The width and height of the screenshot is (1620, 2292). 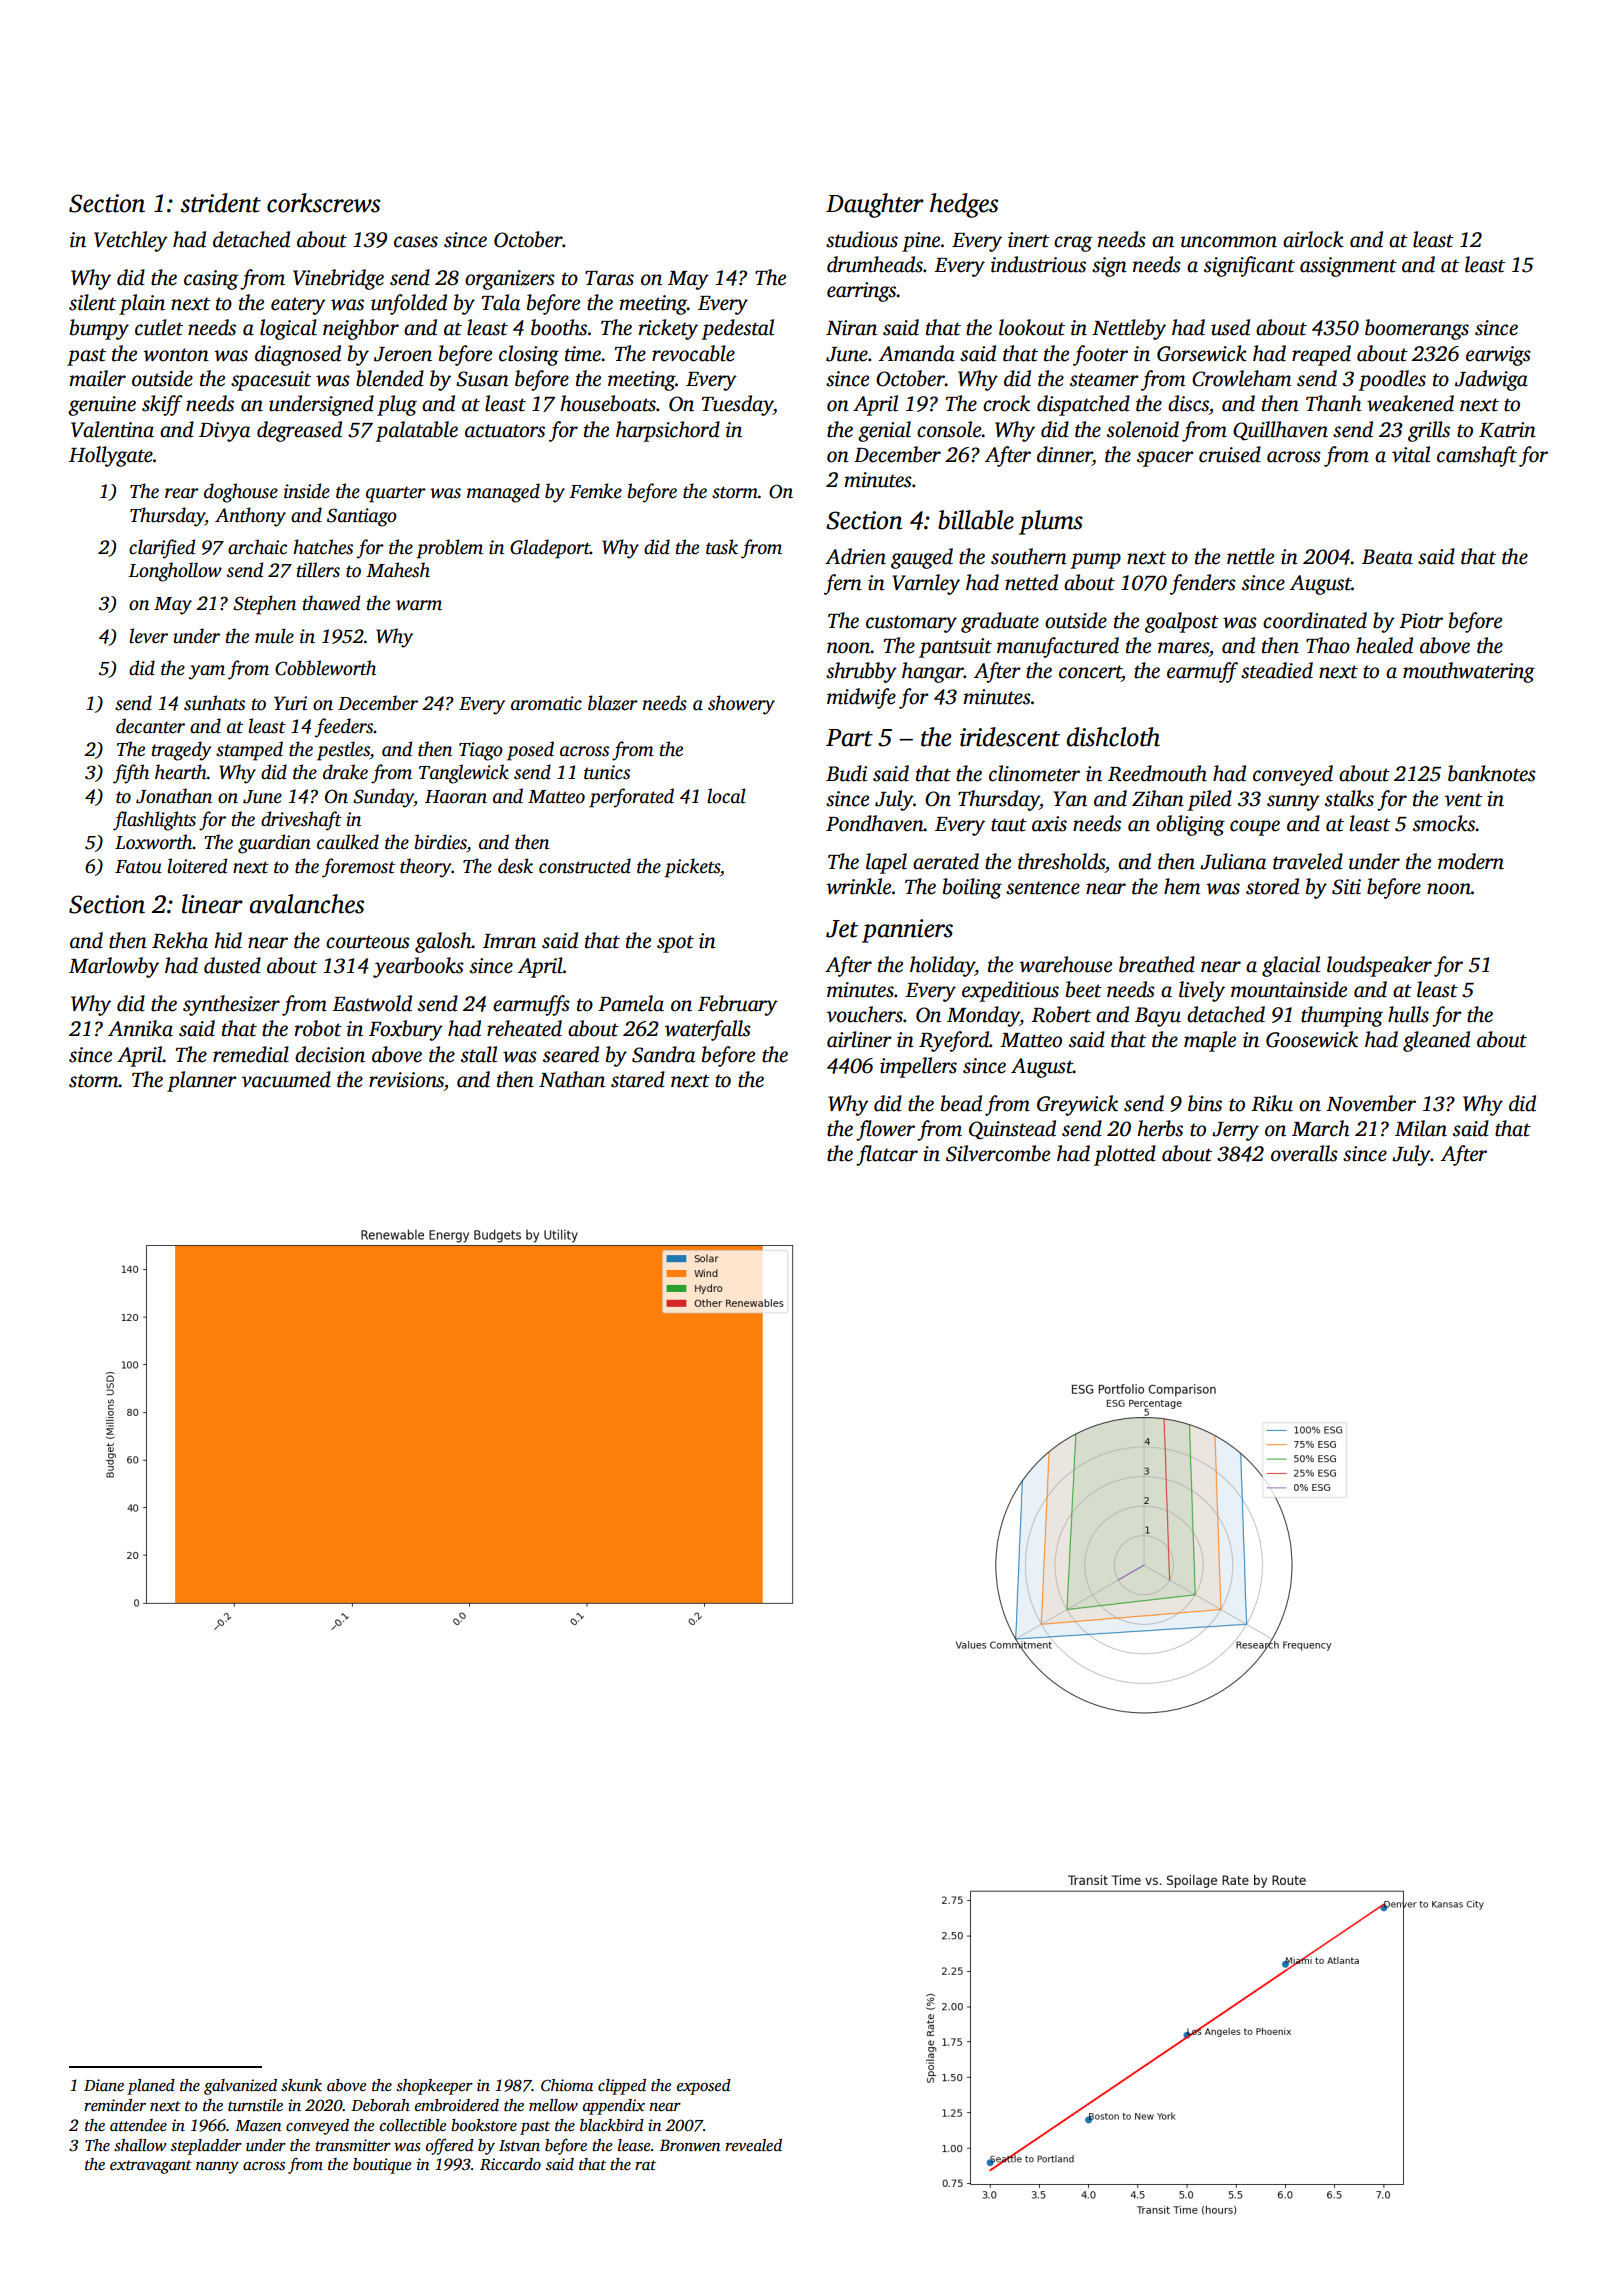 I want to click on airlock, so click(x=1313, y=239).
